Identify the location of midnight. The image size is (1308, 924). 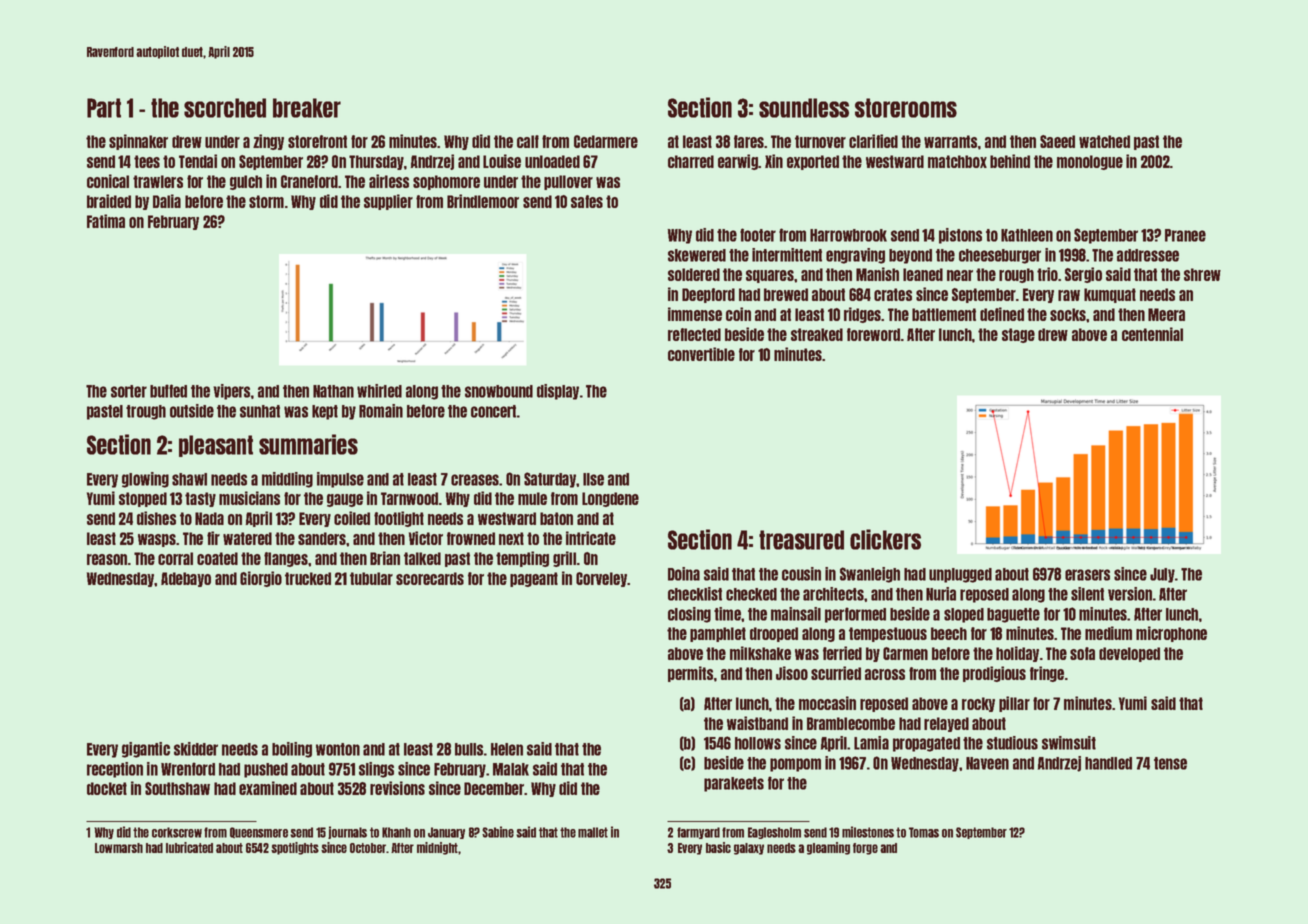
(437, 848).
